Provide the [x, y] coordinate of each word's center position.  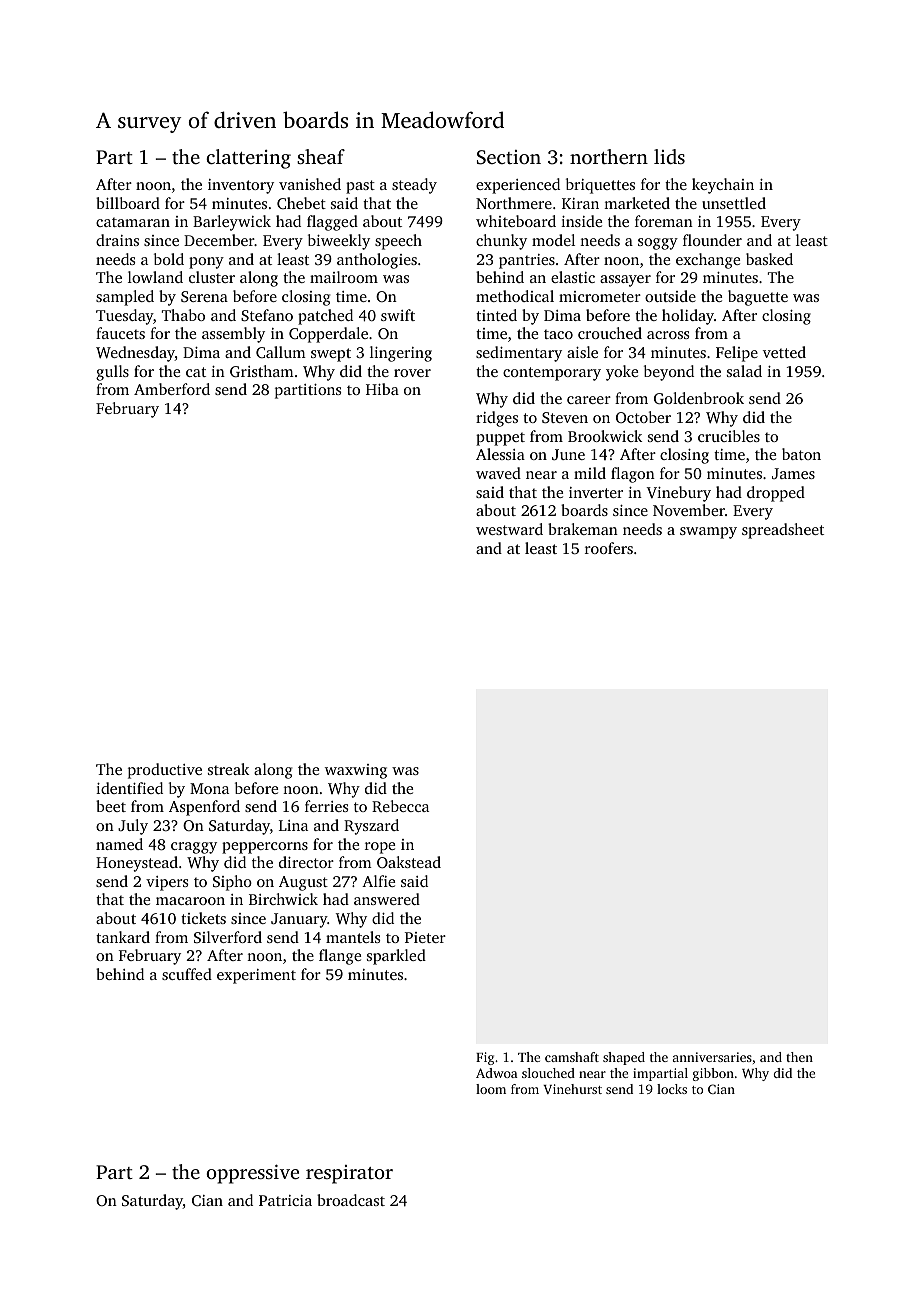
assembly [233, 335]
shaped [624, 1058]
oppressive [252, 1174]
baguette [758, 298]
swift [398, 315]
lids [669, 156]
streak [228, 769]
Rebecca [400, 806]
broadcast [351, 1200]
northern [609, 156]
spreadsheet [783, 531]
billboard [128, 203]
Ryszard [371, 827]
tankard [123, 937]
